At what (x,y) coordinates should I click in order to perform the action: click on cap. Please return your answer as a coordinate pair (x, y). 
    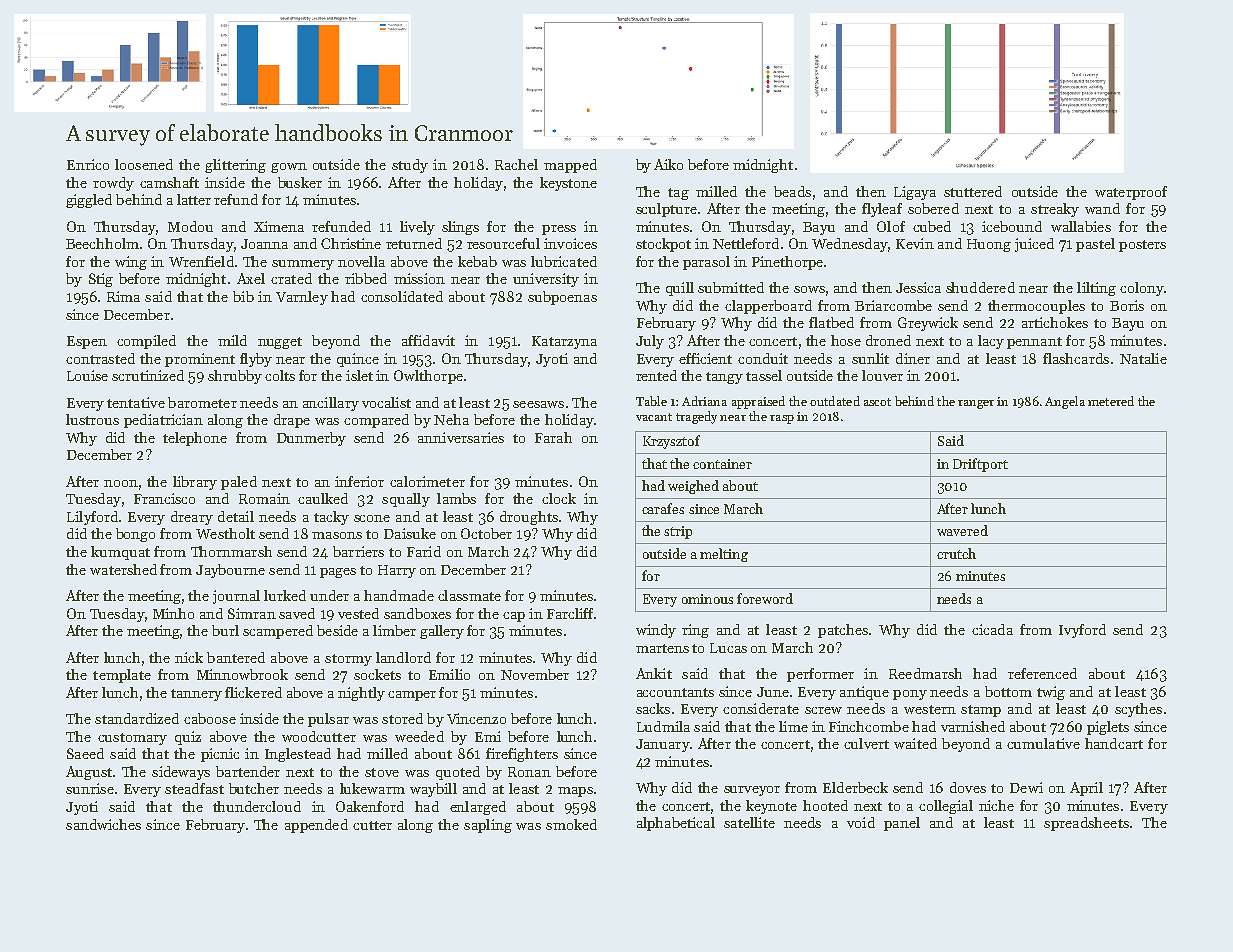
    Looking at the image, I should click on (514, 617).
